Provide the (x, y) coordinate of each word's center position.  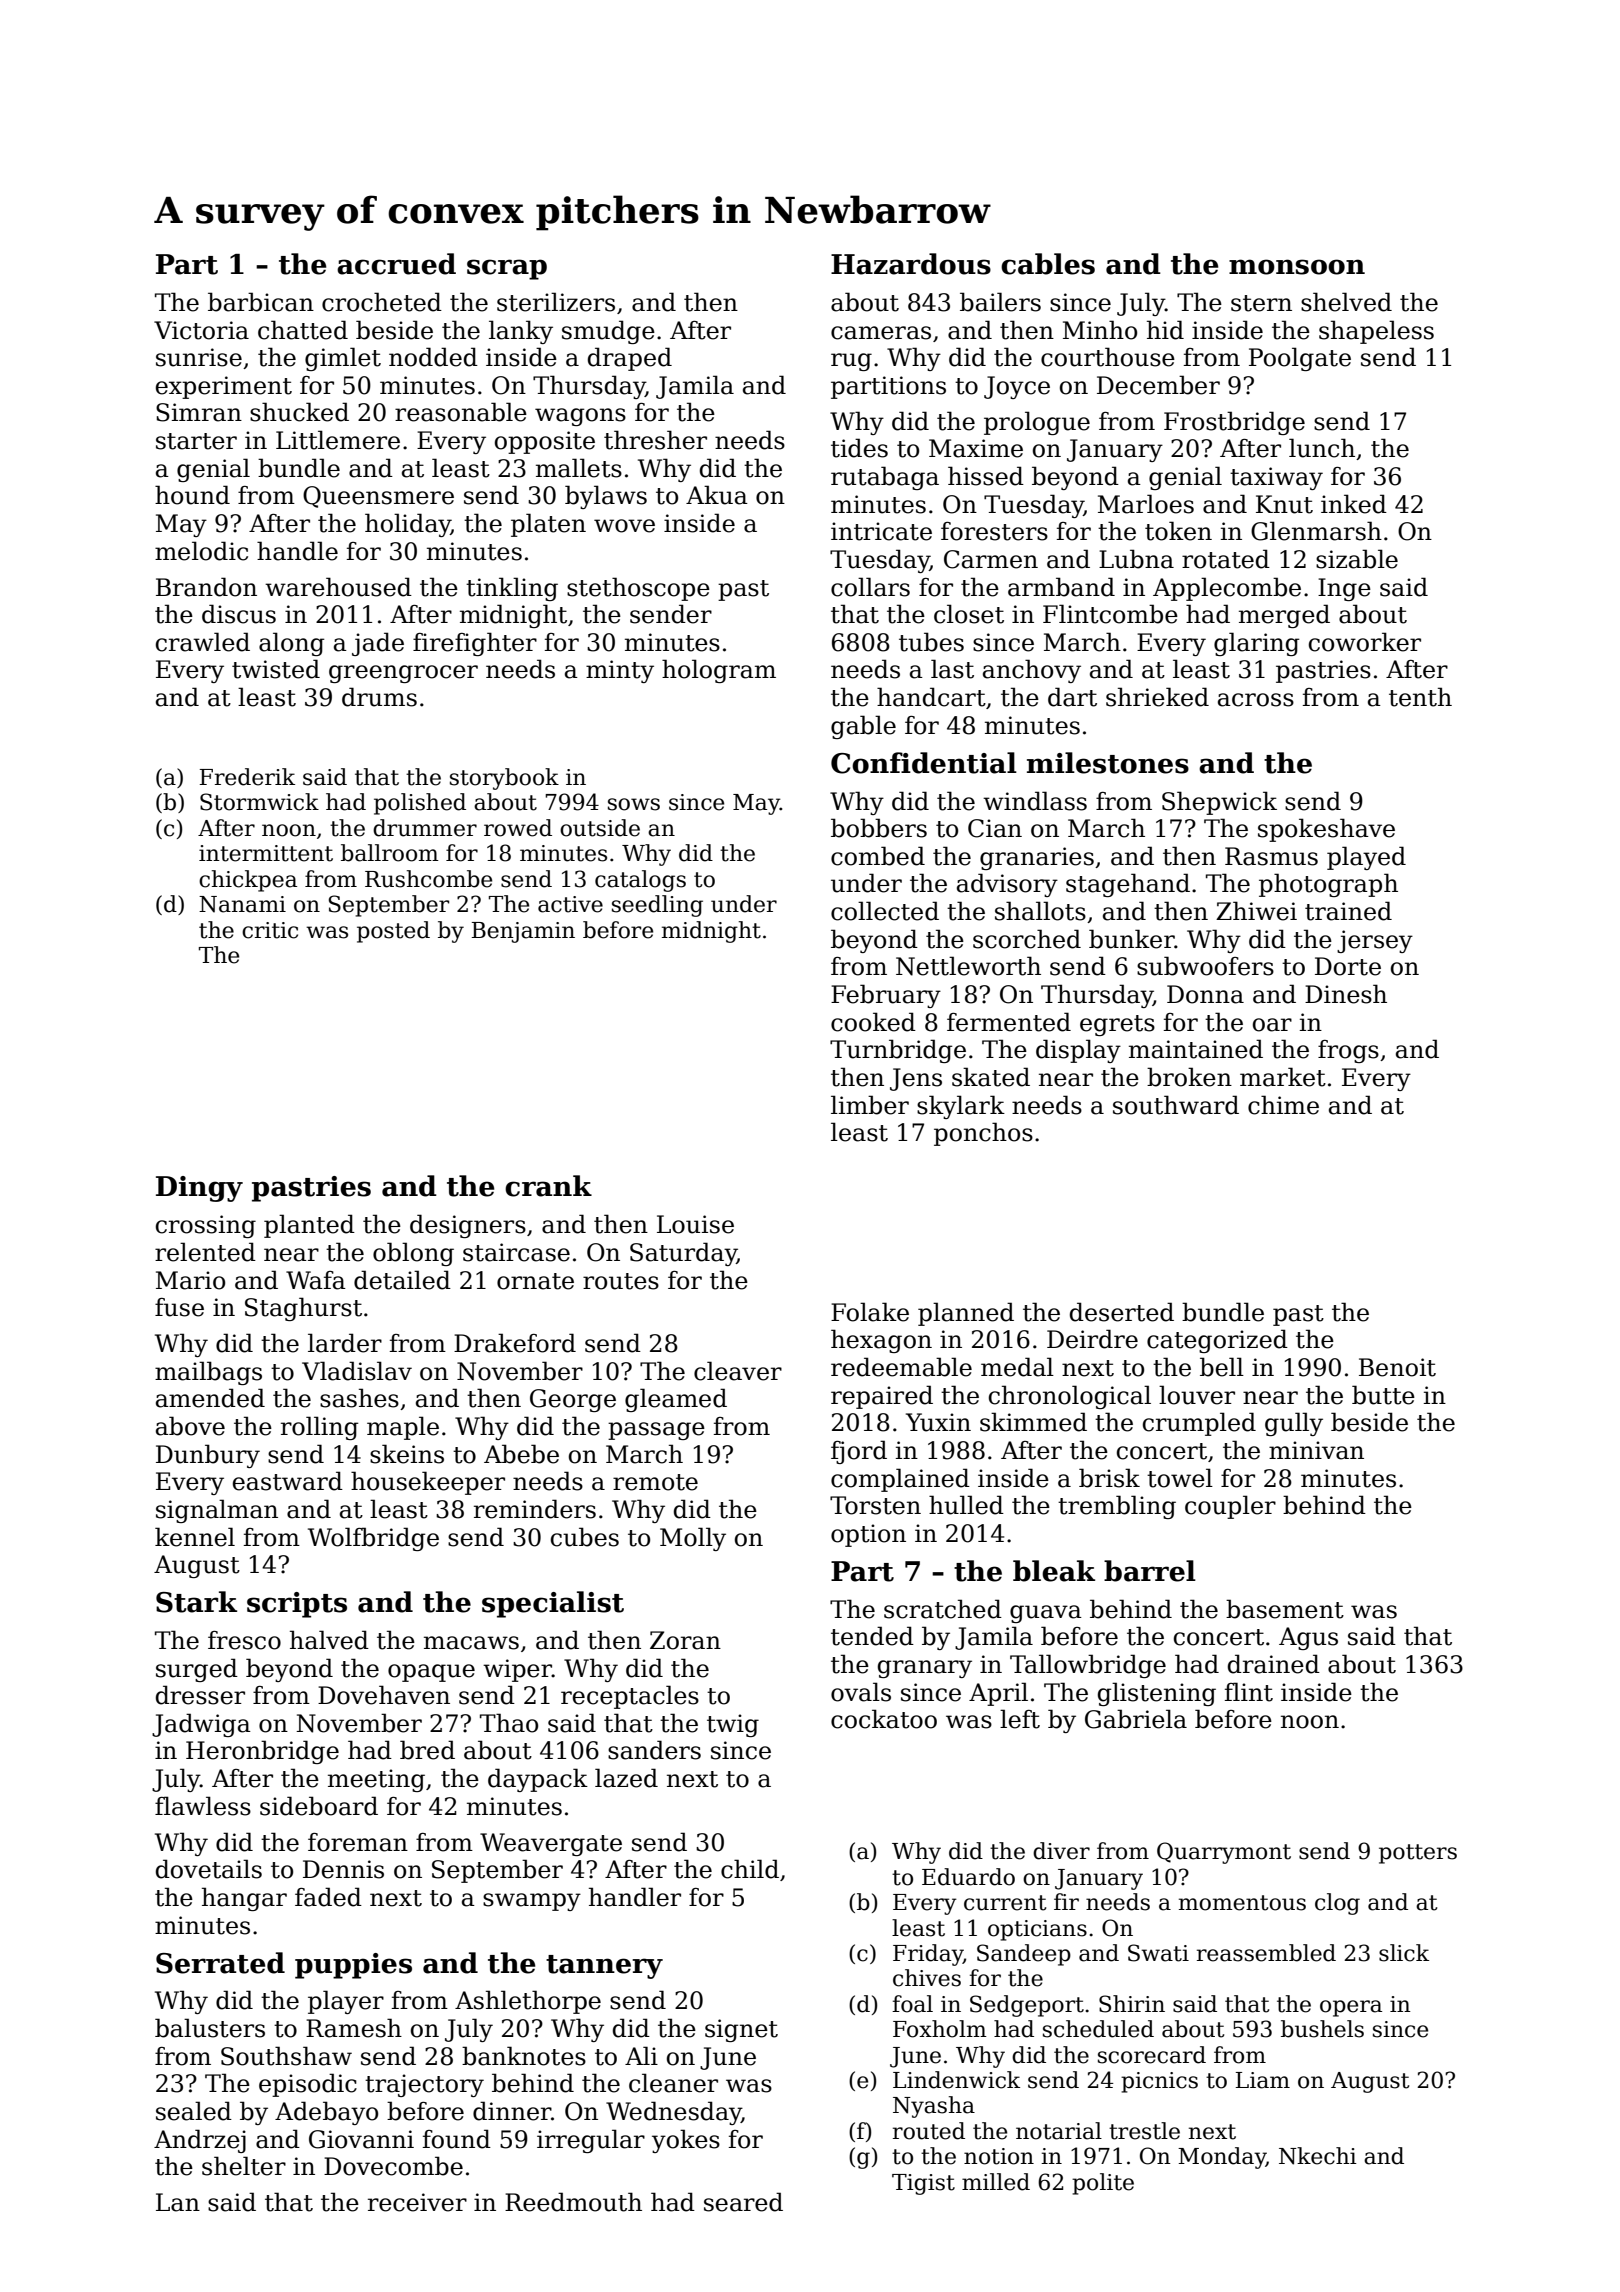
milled (996, 2182)
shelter (244, 2166)
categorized (1217, 1341)
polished (420, 804)
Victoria (201, 330)
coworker (1365, 642)
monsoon (1297, 267)
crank (548, 1186)
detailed (402, 1280)
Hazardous (911, 264)
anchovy (1032, 671)
